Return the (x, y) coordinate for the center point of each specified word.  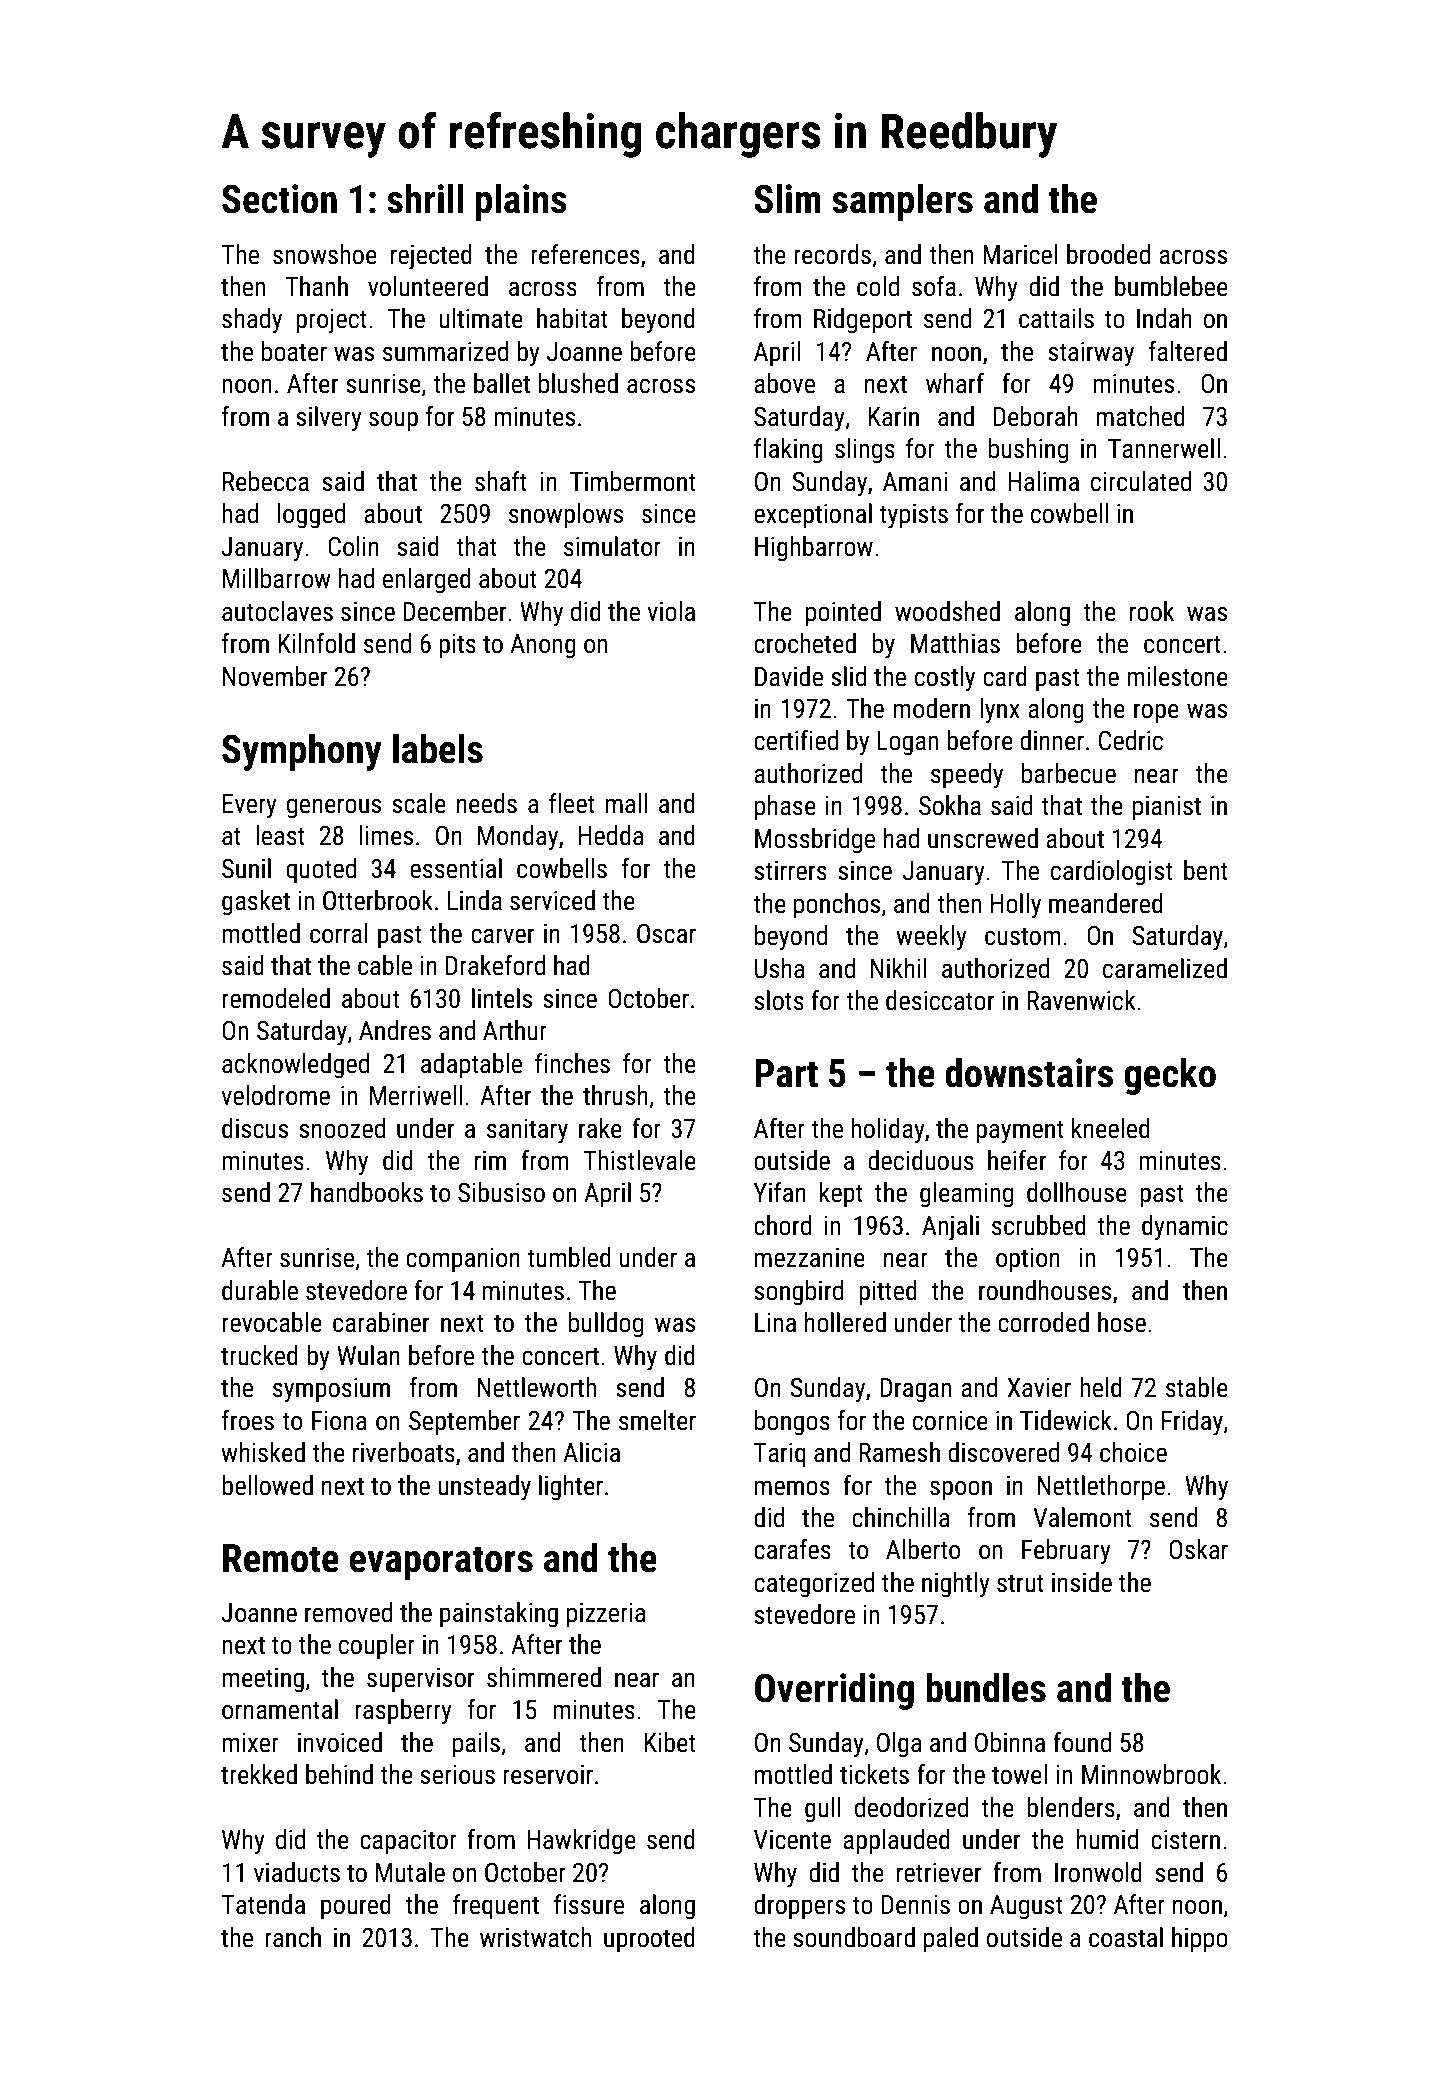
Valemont (1082, 1517)
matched (1141, 416)
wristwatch (535, 1937)
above (784, 383)
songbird (798, 1293)
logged (311, 516)
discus (255, 1128)
